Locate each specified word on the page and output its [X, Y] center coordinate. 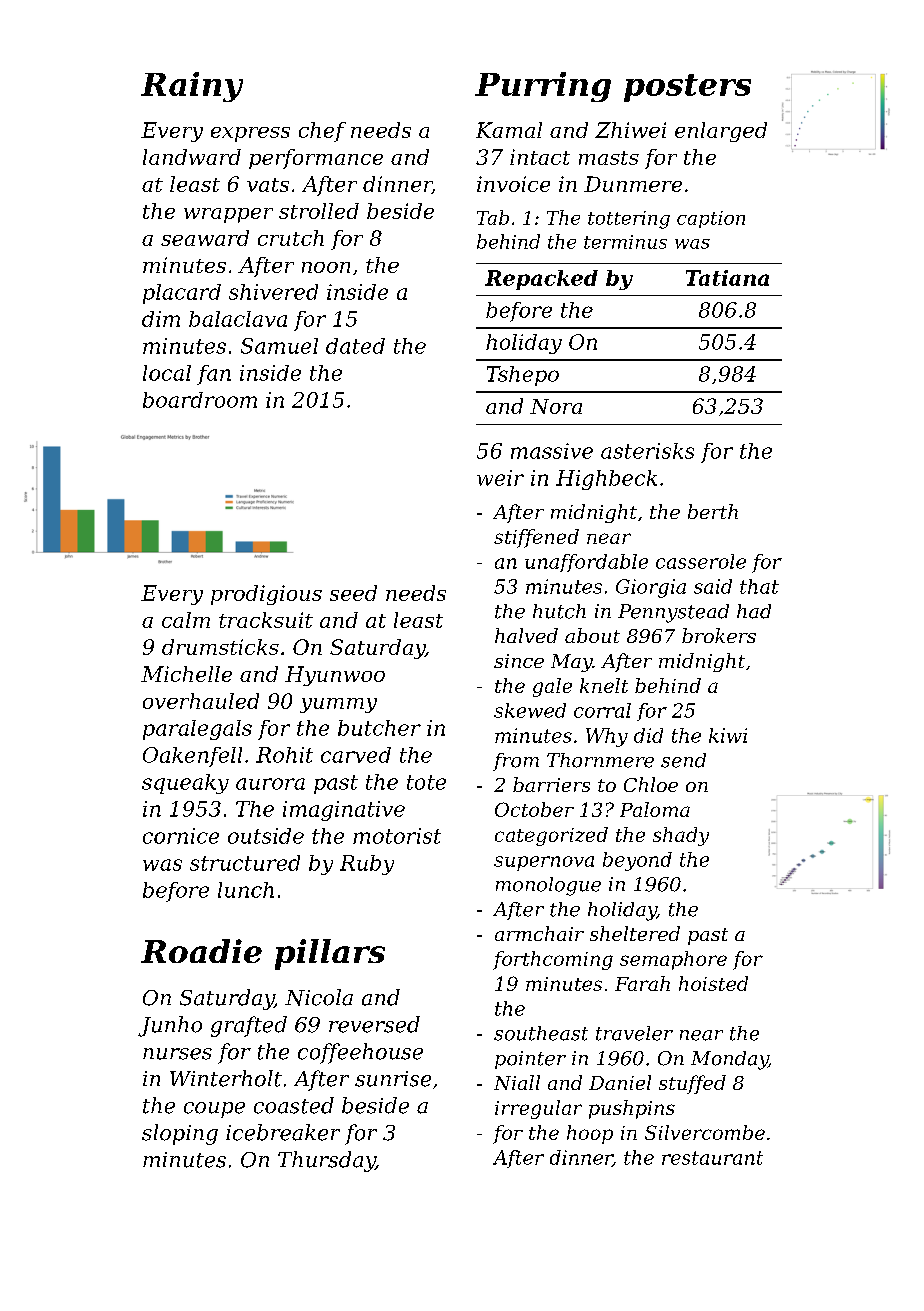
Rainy [192, 87]
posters [687, 88]
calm [186, 620]
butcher [379, 728]
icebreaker [283, 1132]
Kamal [509, 130]
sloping [180, 1134]
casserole [701, 561]
